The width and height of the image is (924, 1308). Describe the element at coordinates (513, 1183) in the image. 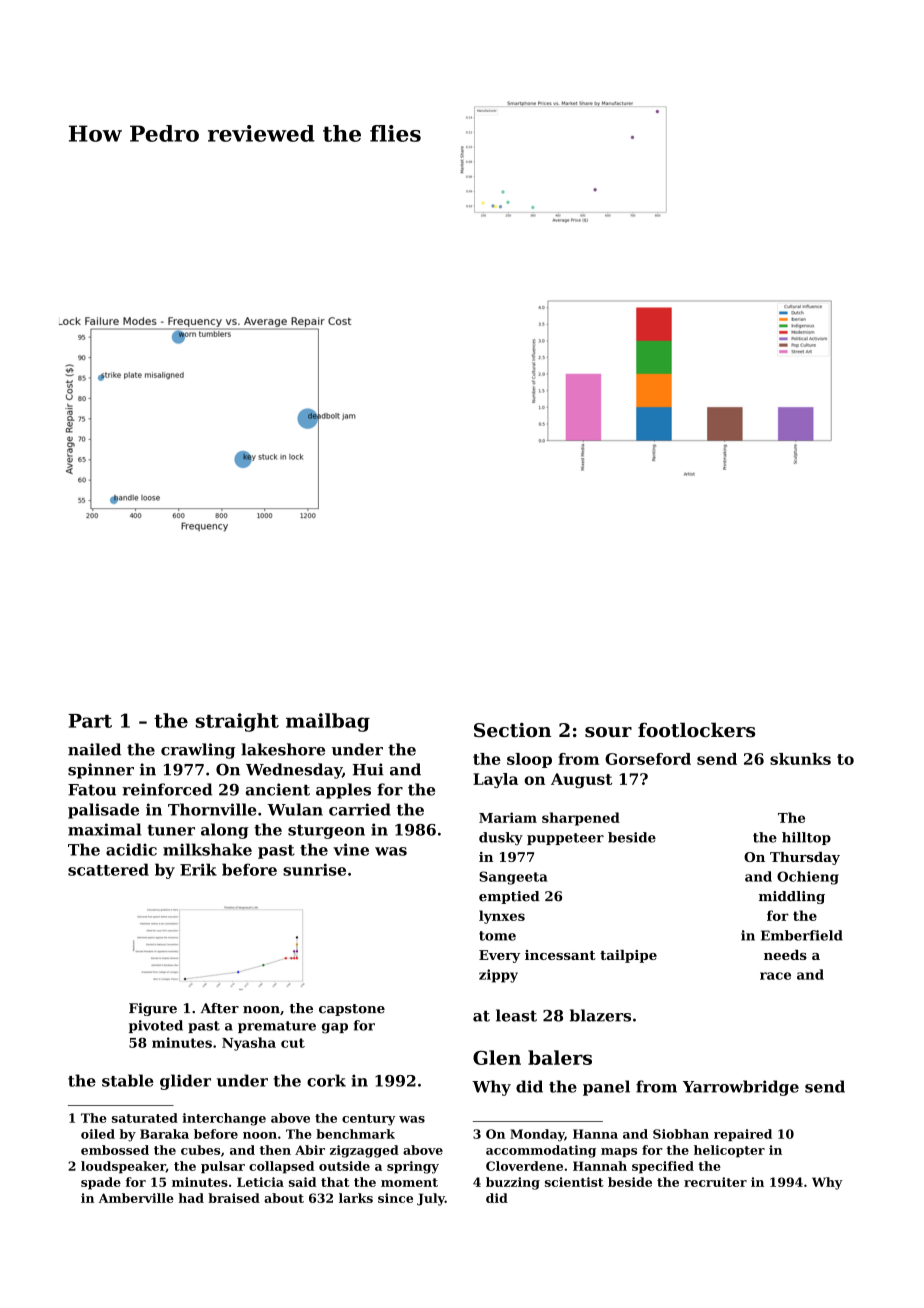

I see `buzzing` at that location.
